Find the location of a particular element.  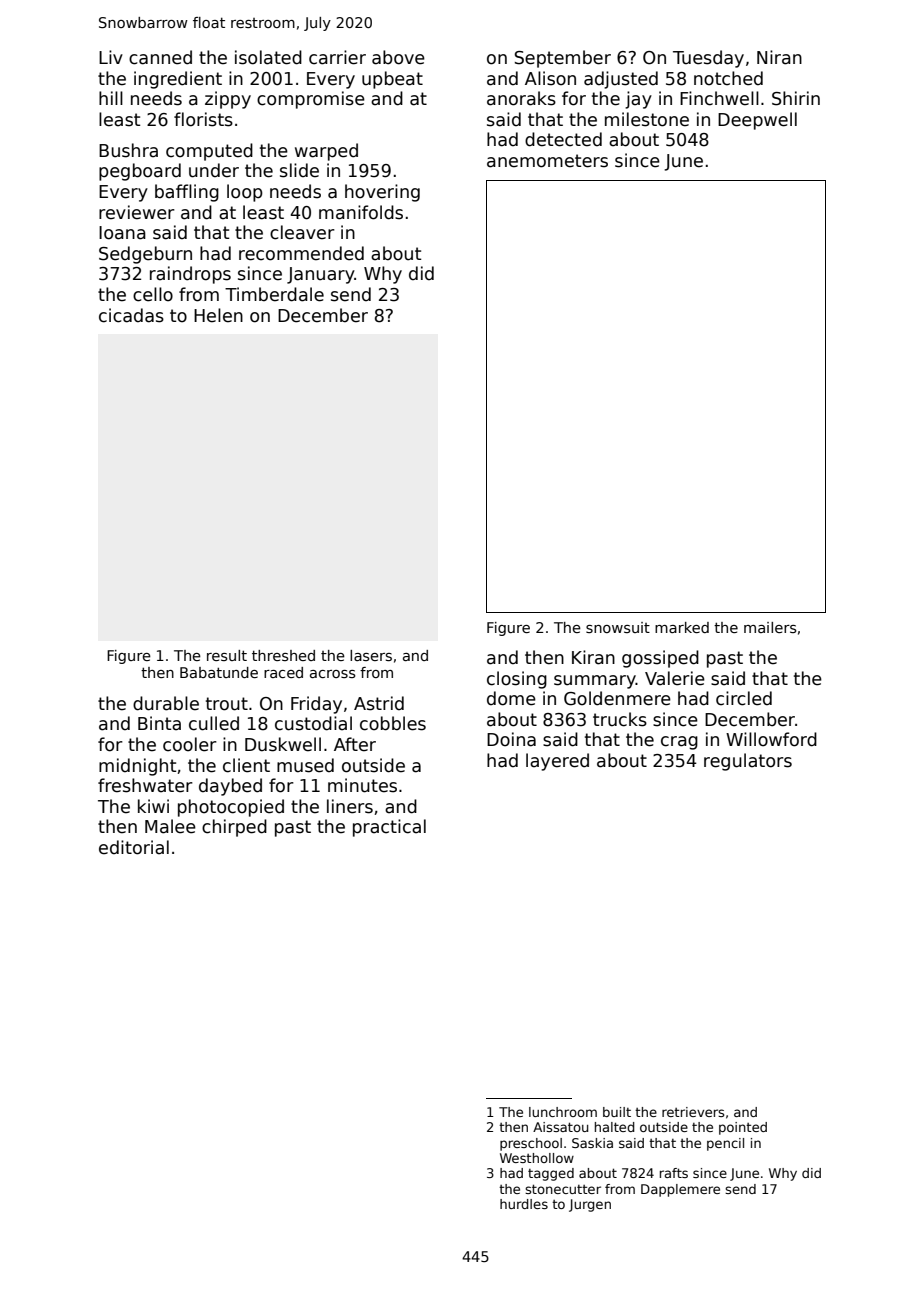

snowsuit is located at coordinates (618, 627).
